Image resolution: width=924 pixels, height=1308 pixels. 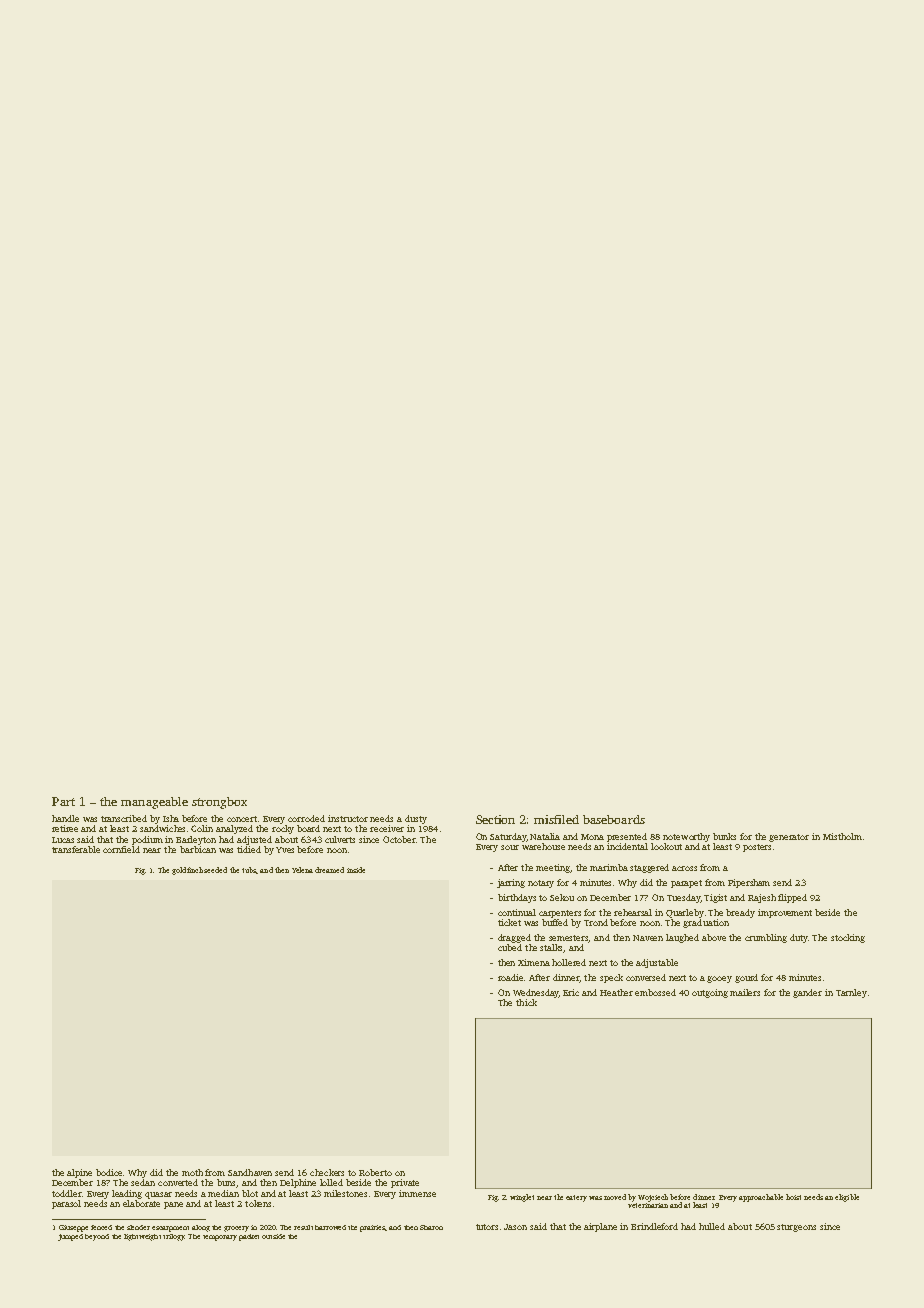 What do you see at coordinates (807, 993) in the image?
I see `gander` at bounding box center [807, 993].
